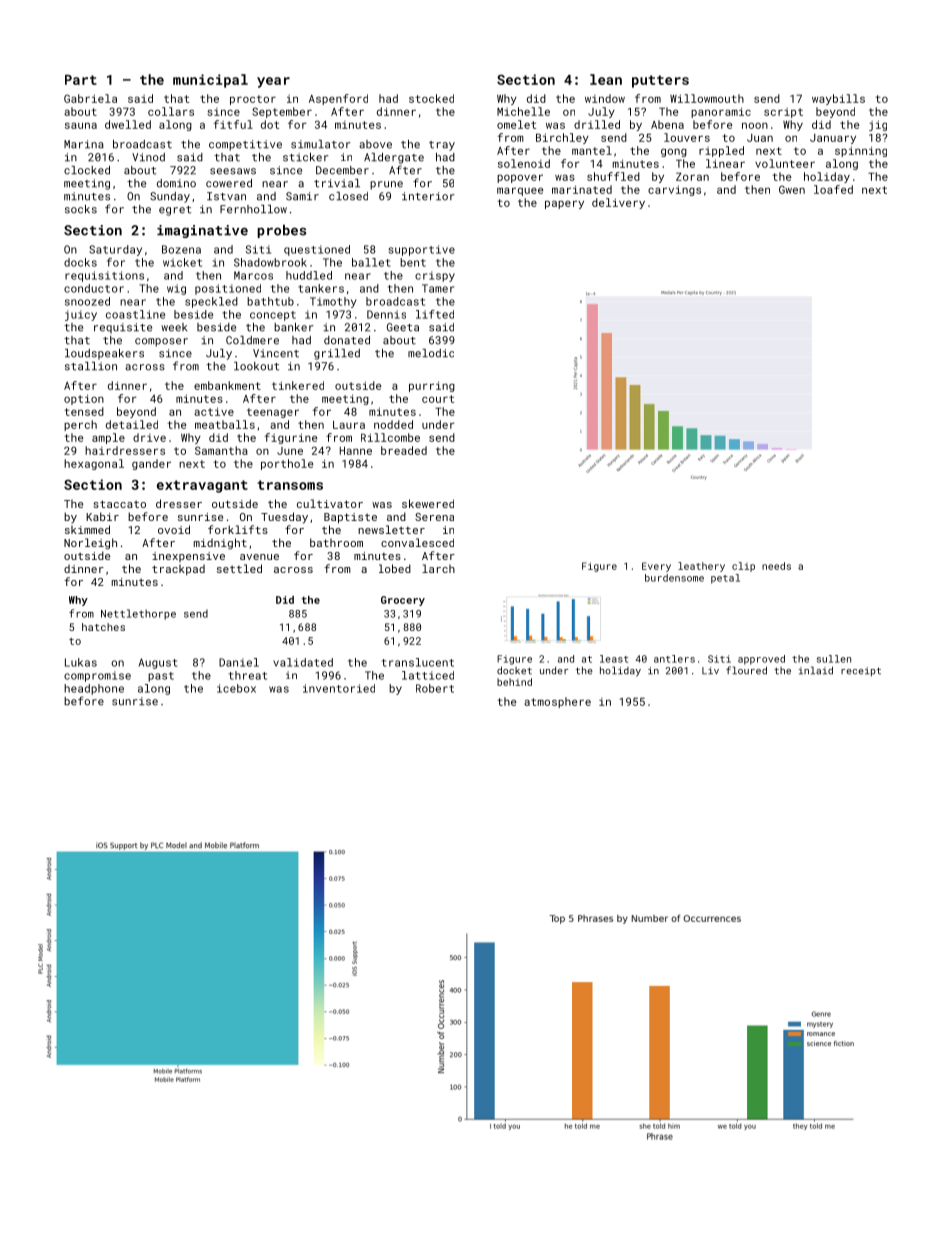 This image has width=952, height=1233. Describe the element at coordinates (104, 354) in the image. I see `loudspeakers` at that location.
